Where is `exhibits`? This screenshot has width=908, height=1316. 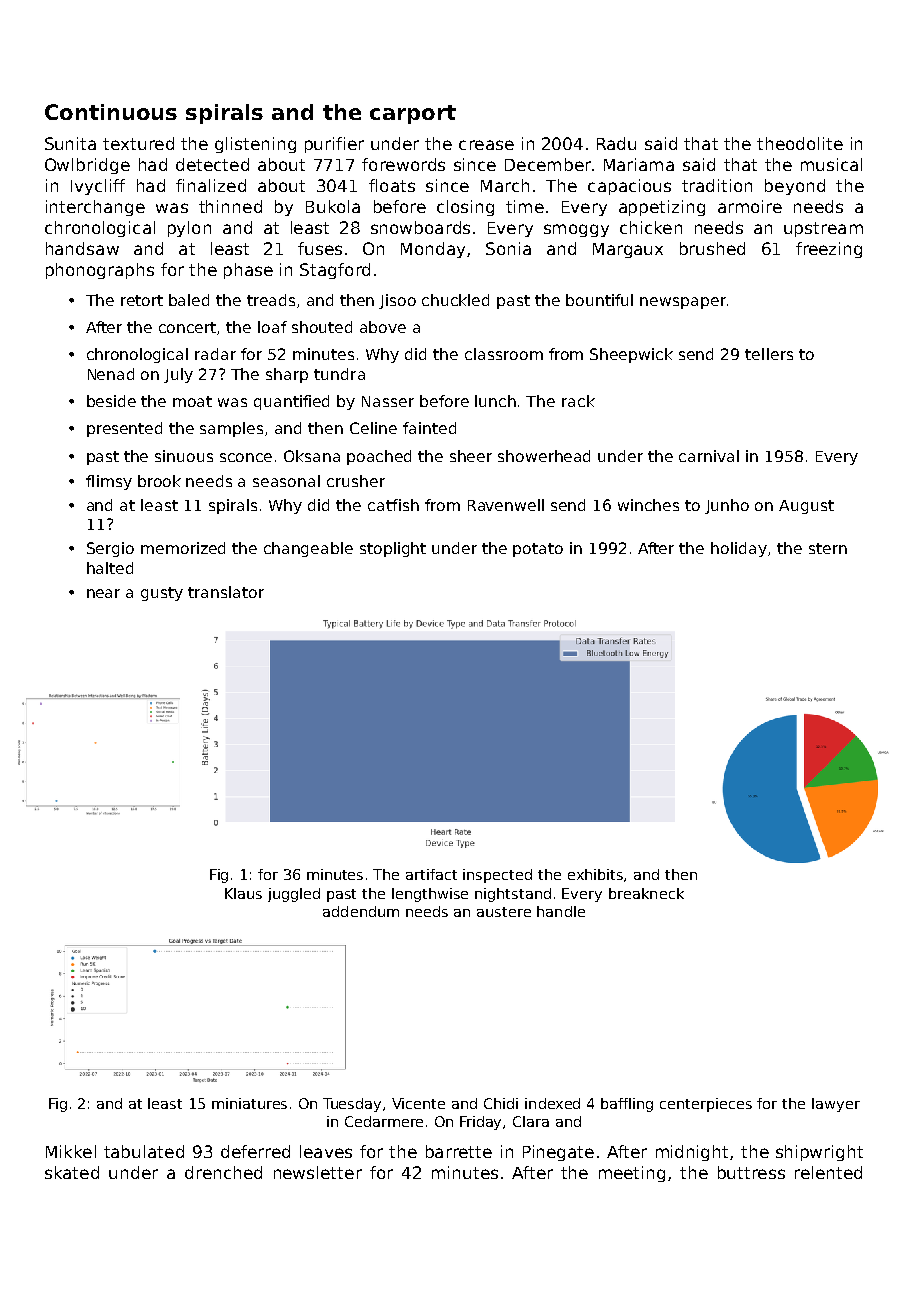
exhibits is located at coordinates (595, 874).
